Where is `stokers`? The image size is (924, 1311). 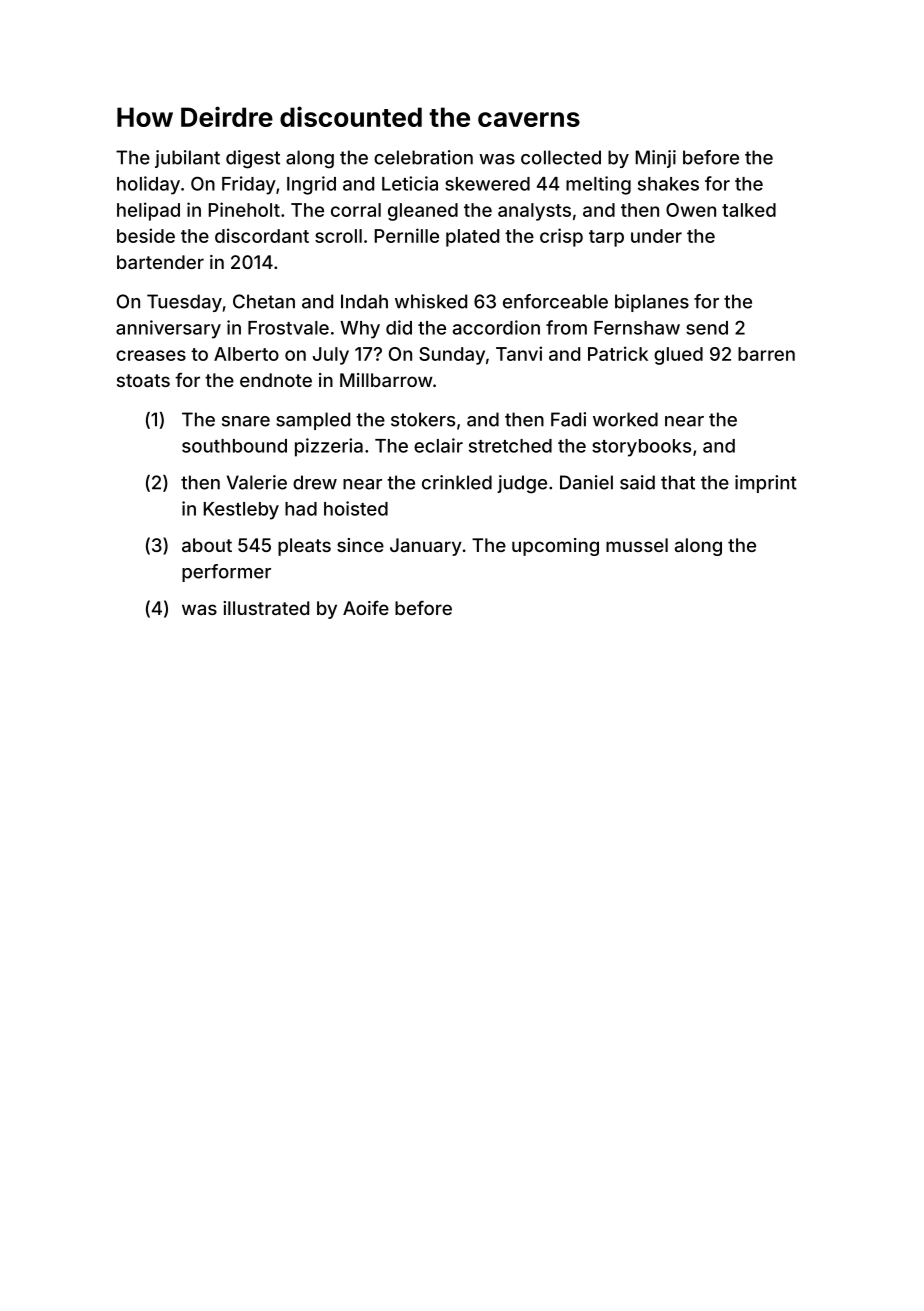
stokers is located at coordinates (423, 419).
